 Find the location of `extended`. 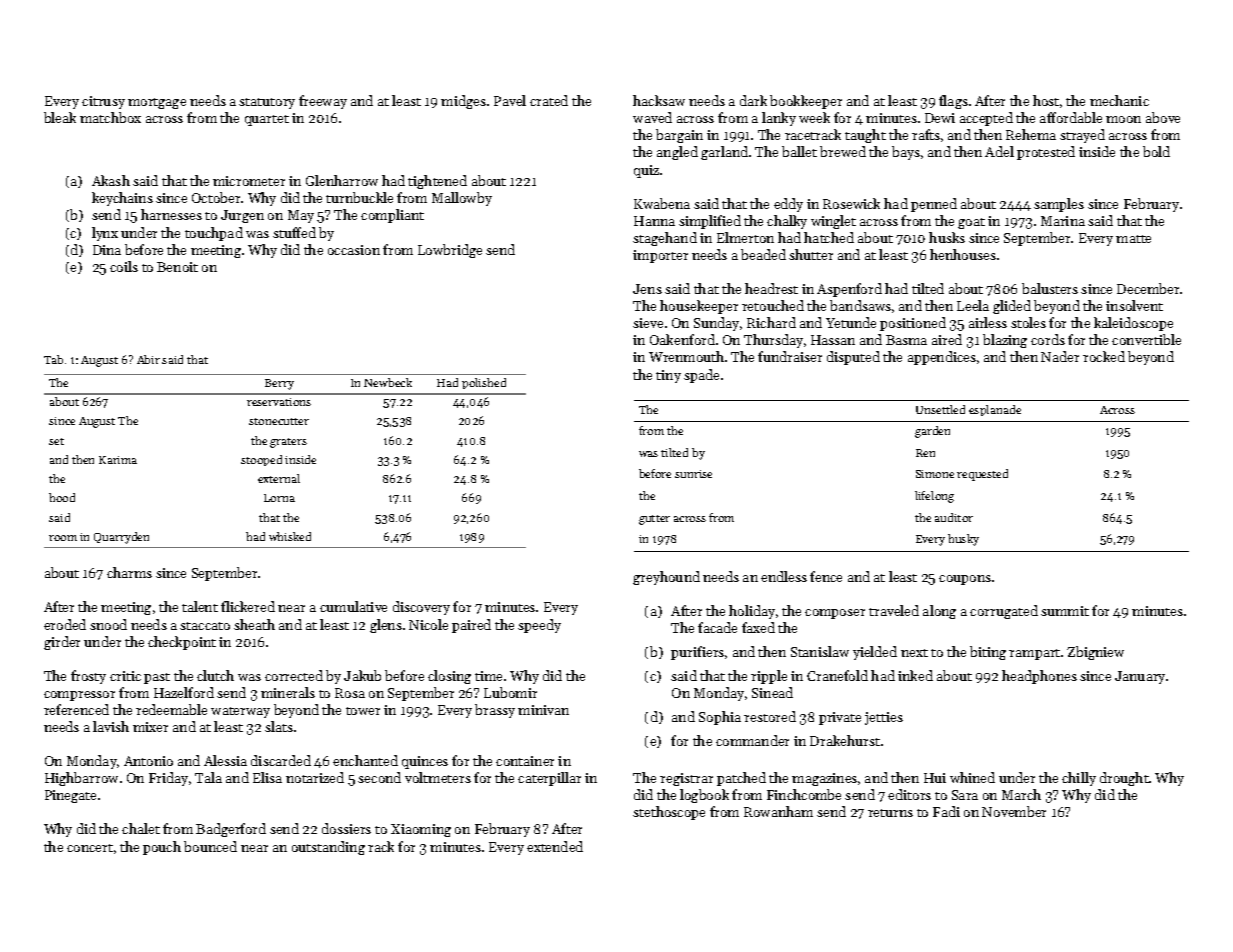

extended is located at coordinates (555, 846).
